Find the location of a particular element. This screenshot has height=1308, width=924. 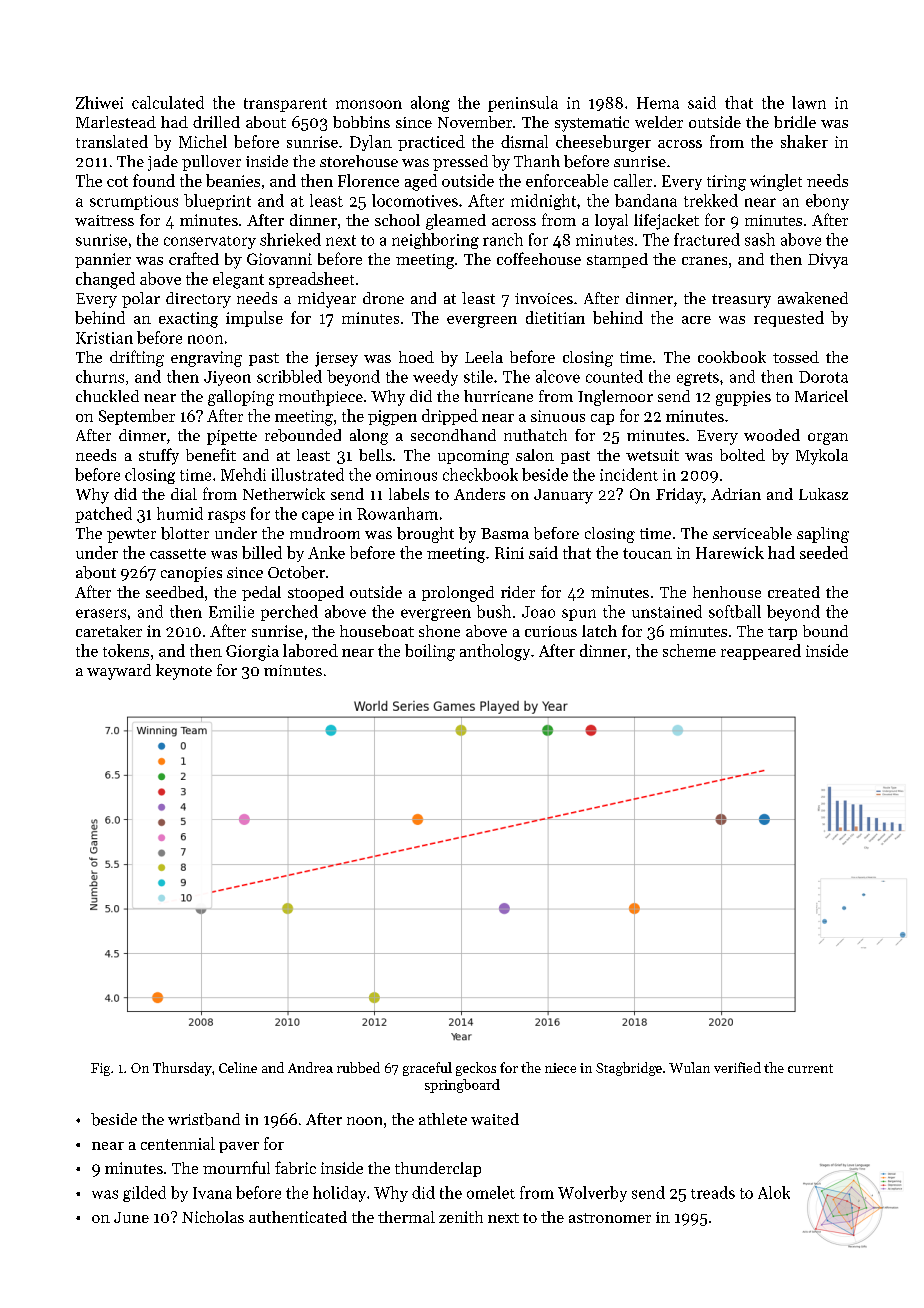

Emilie is located at coordinates (231, 611).
